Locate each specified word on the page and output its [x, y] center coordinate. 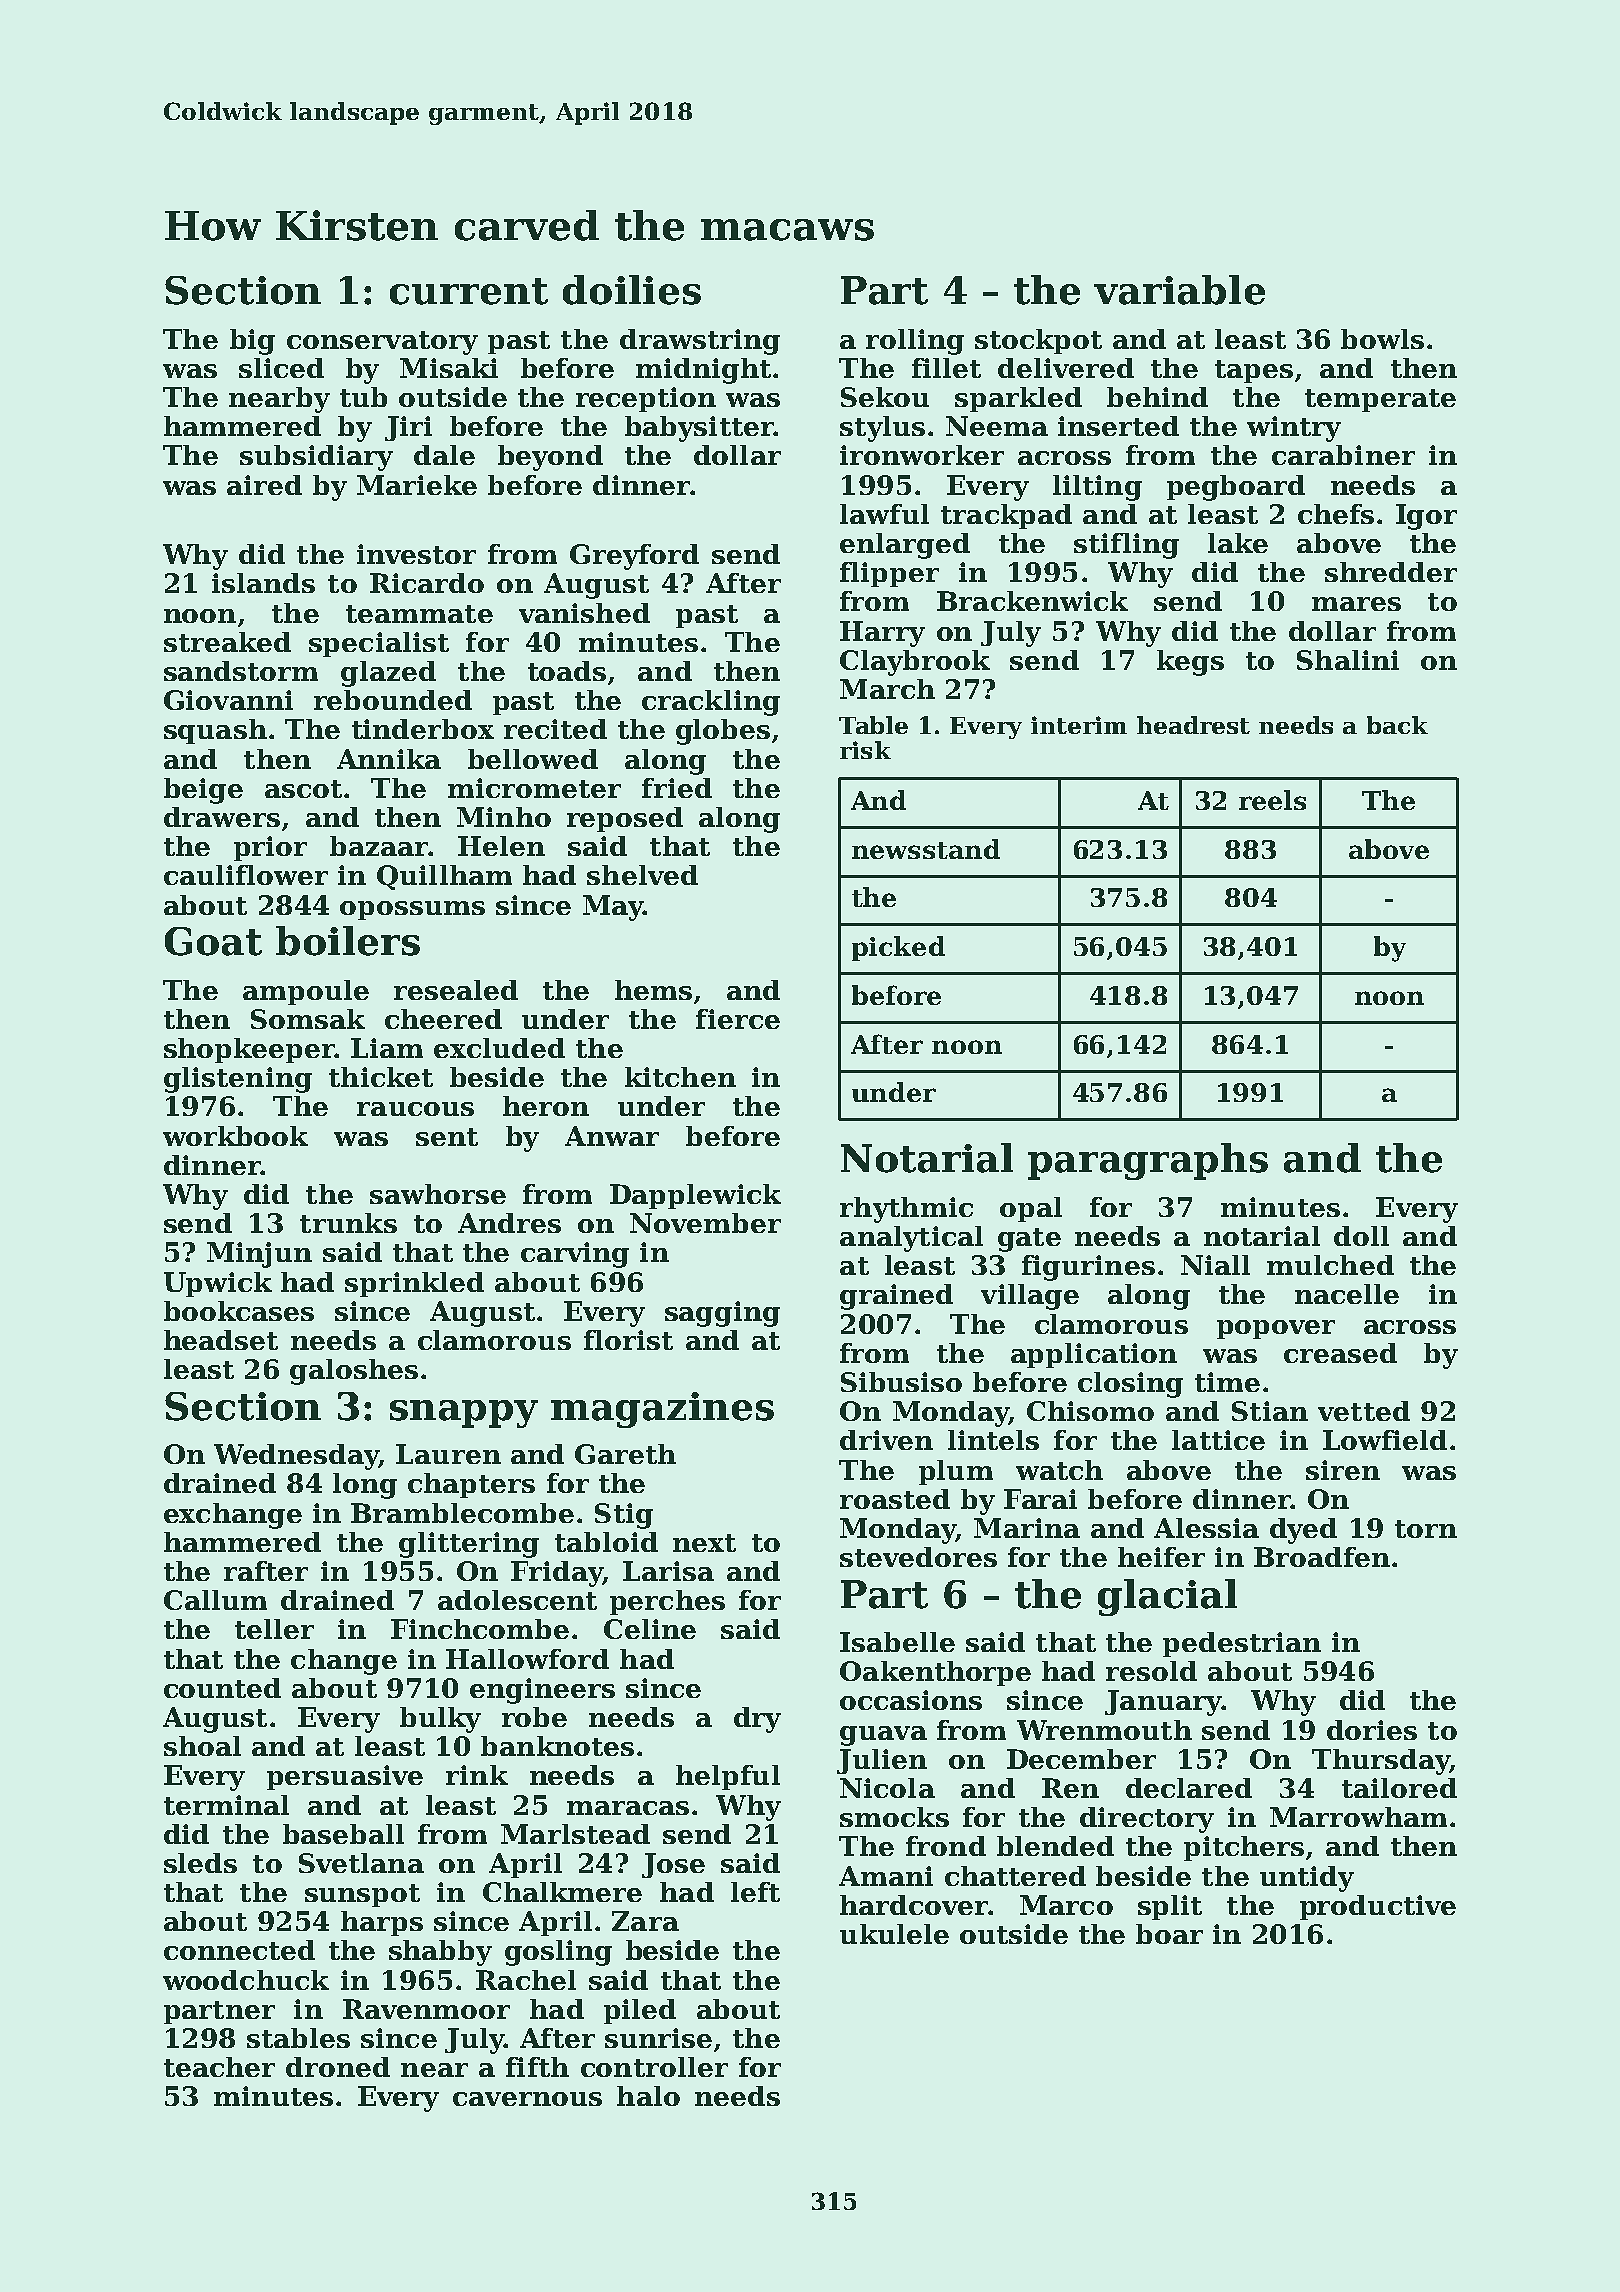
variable [1179, 290]
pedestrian [1242, 1644]
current [469, 291]
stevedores [918, 1557]
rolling [915, 342]
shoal [202, 1746]
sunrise [658, 2038]
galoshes [354, 1372]
